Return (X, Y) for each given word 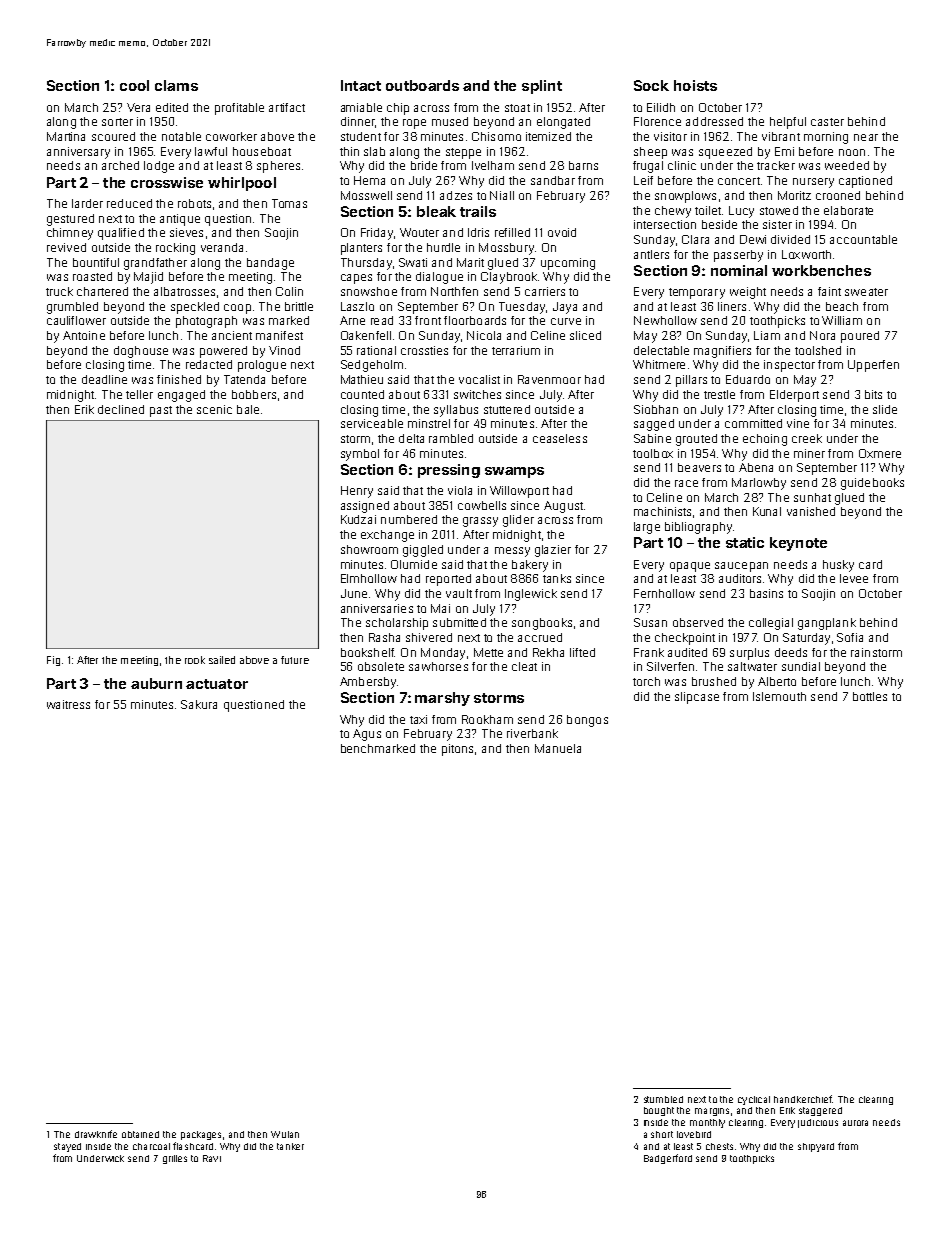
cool (134, 85)
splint (542, 87)
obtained (140, 1134)
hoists (695, 85)
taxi (418, 719)
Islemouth (779, 696)
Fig (53, 661)
